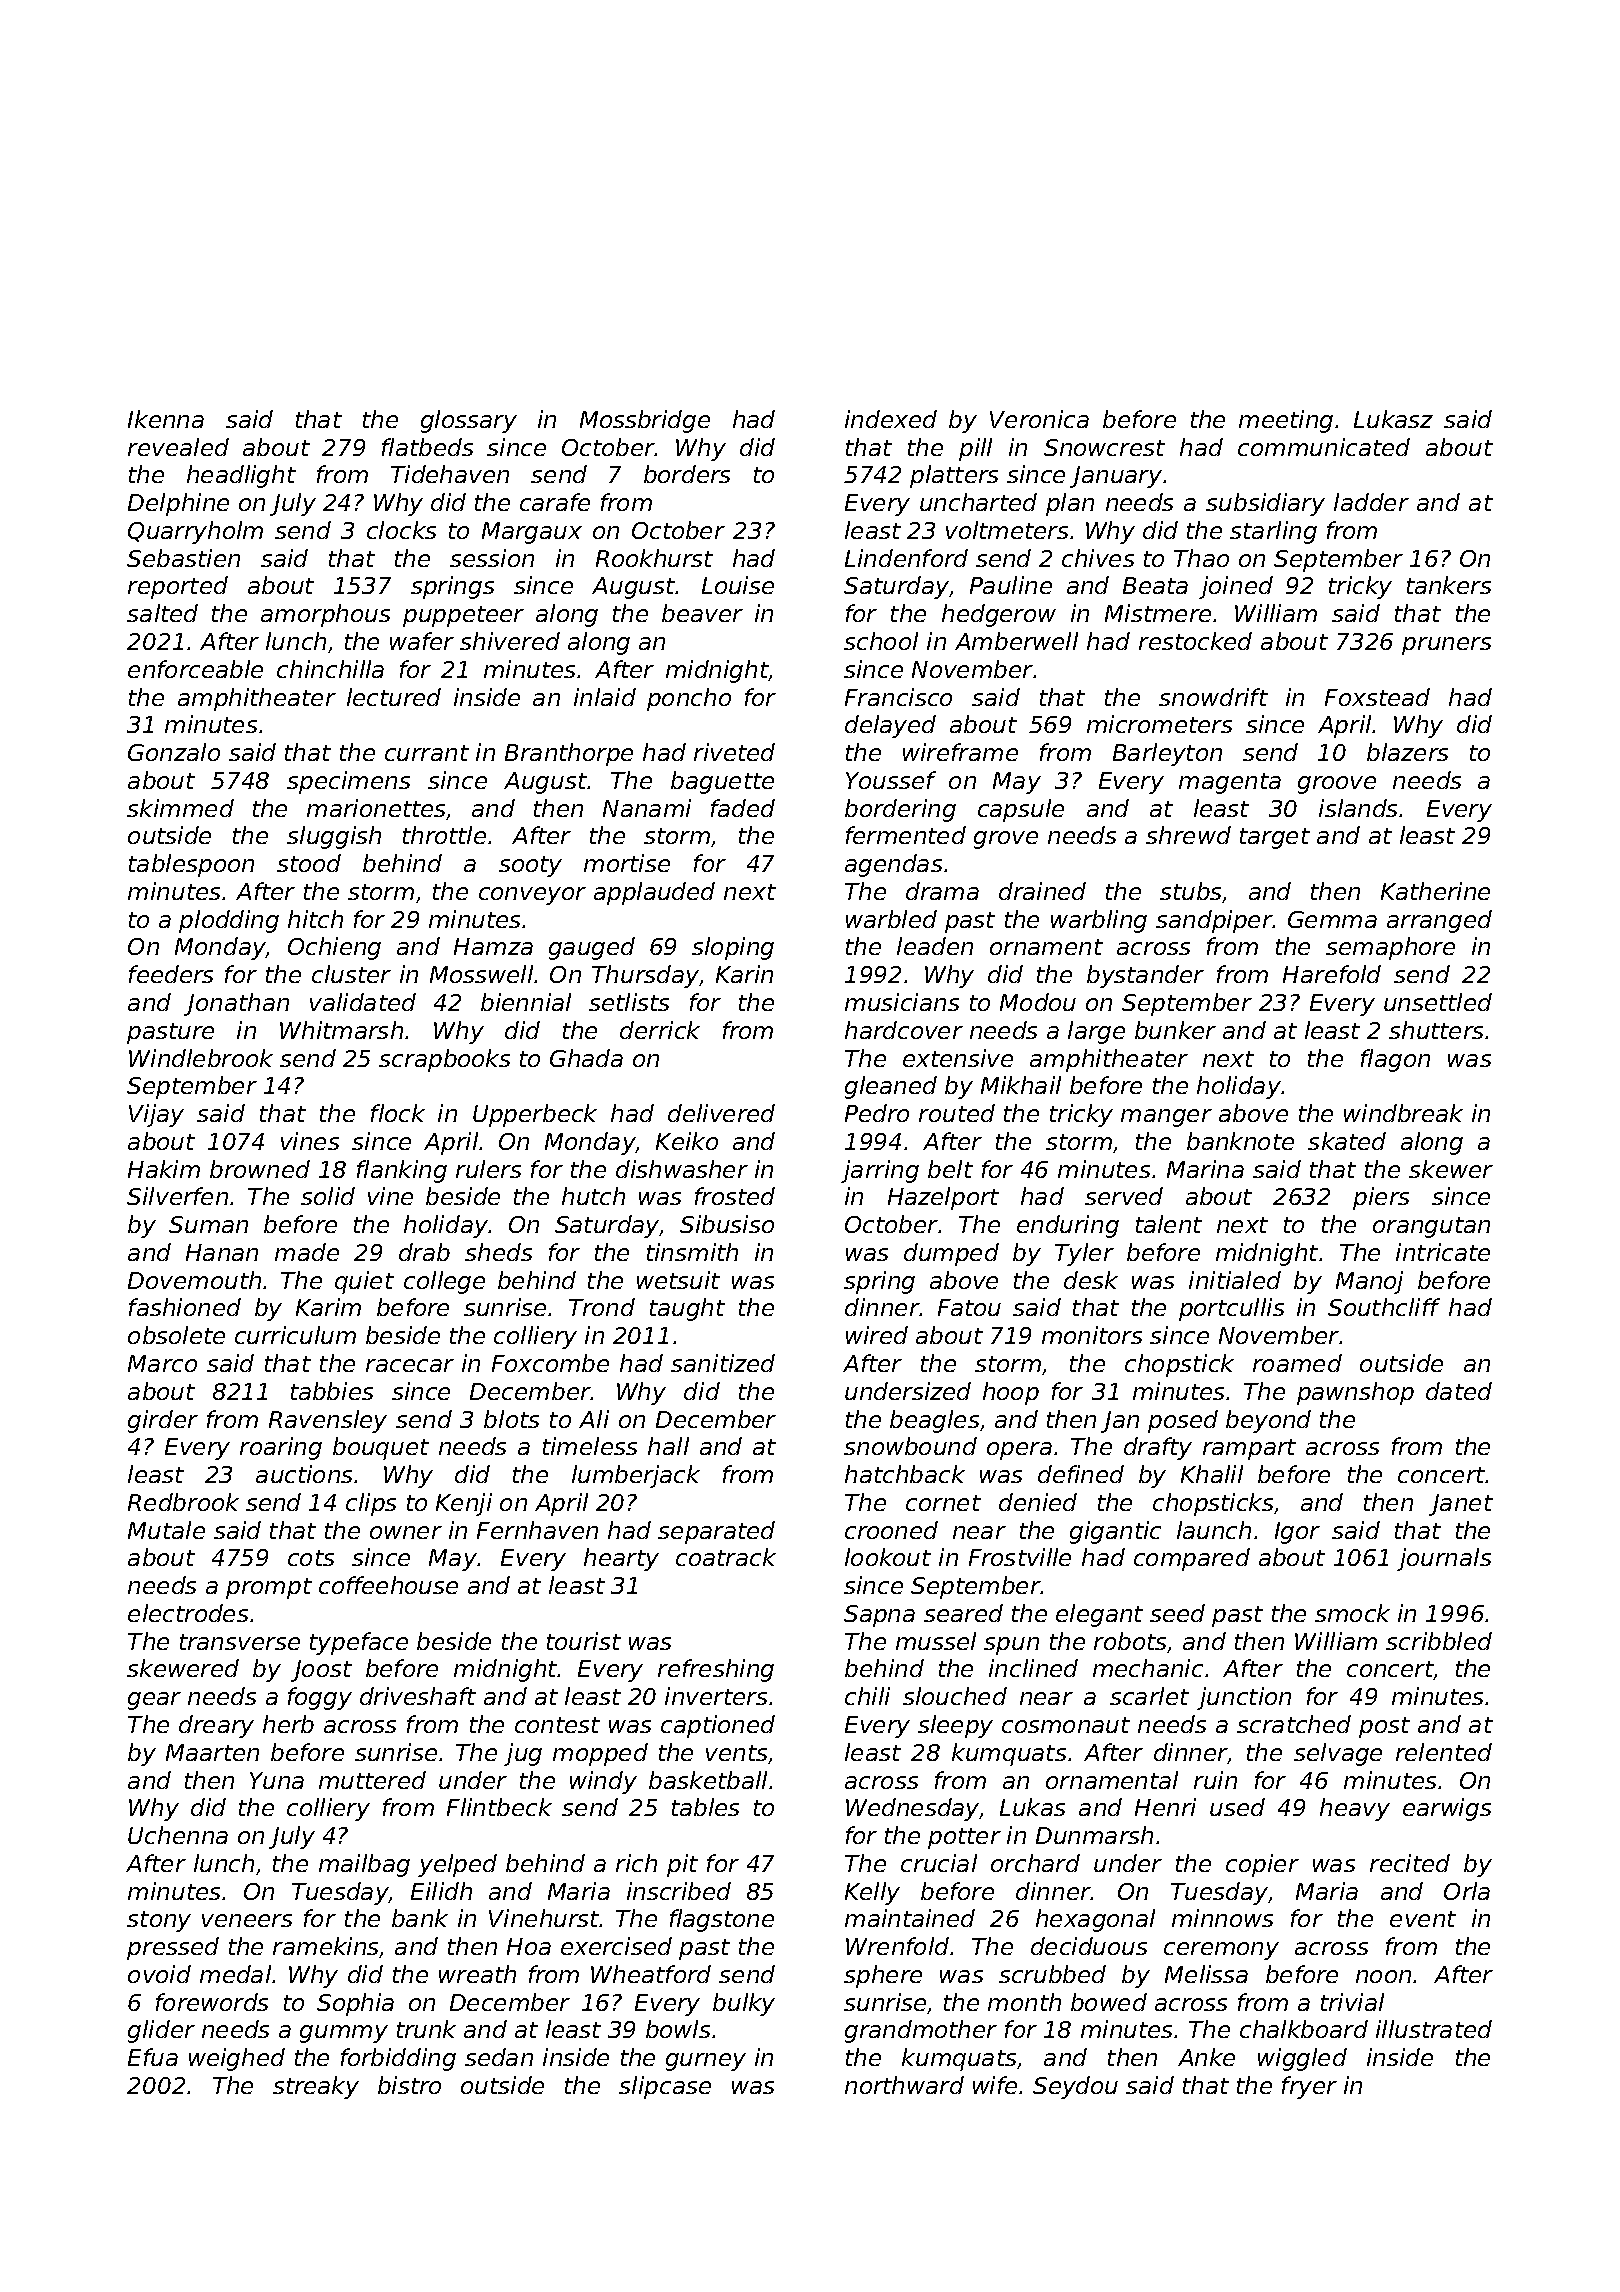 The width and height of the screenshot is (1620, 2292). Describe the element at coordinates (159, 1921) in the screenshot. I see `stony` at that location.
